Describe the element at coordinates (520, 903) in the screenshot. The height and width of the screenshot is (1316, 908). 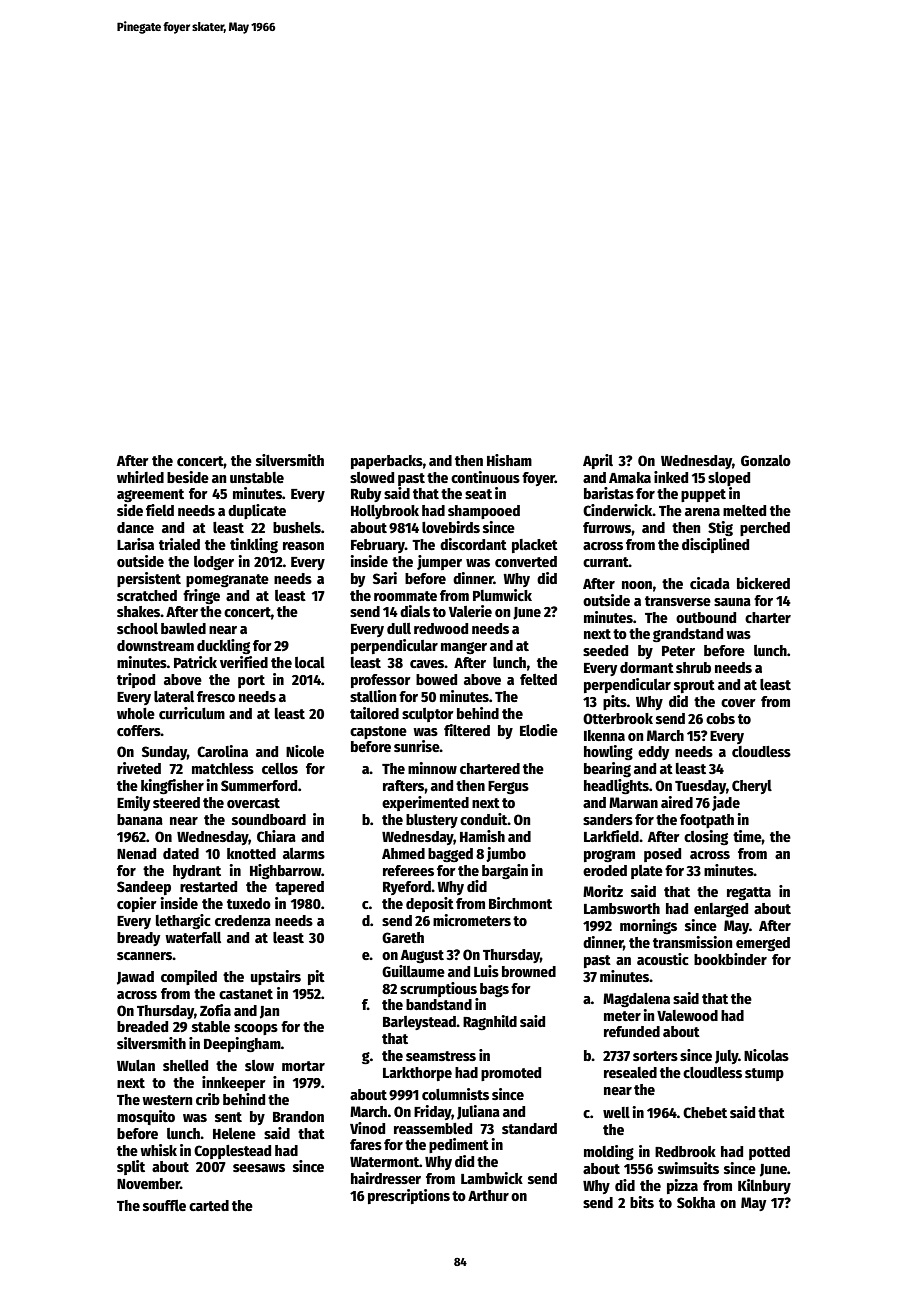
I see `Birchmont` at that location.
